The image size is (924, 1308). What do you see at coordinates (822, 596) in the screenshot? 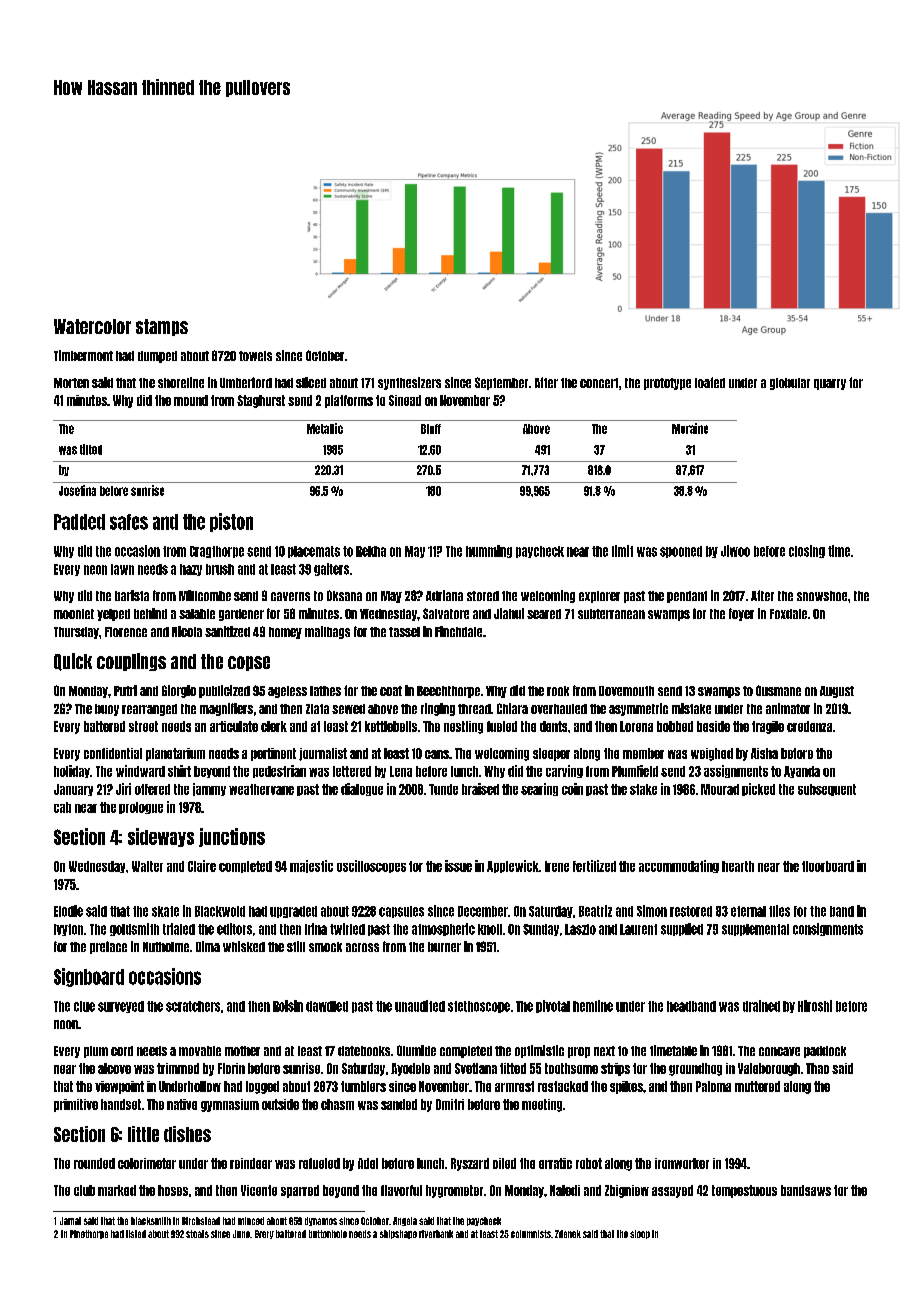
I see `snowshoe` at bounding box center [822, 596].
